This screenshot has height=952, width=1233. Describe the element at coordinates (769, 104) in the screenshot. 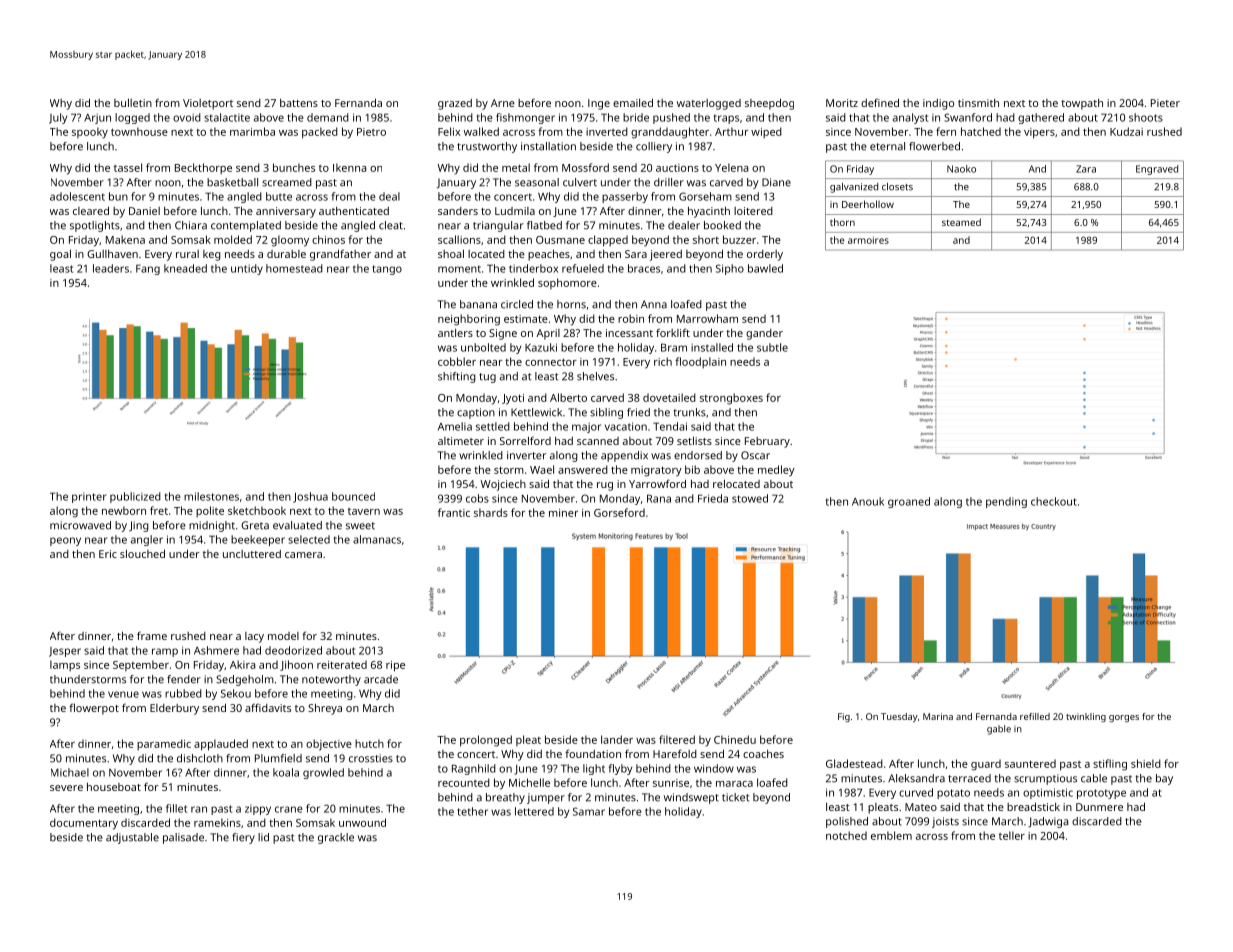

I see `sheepdog` at that location.
